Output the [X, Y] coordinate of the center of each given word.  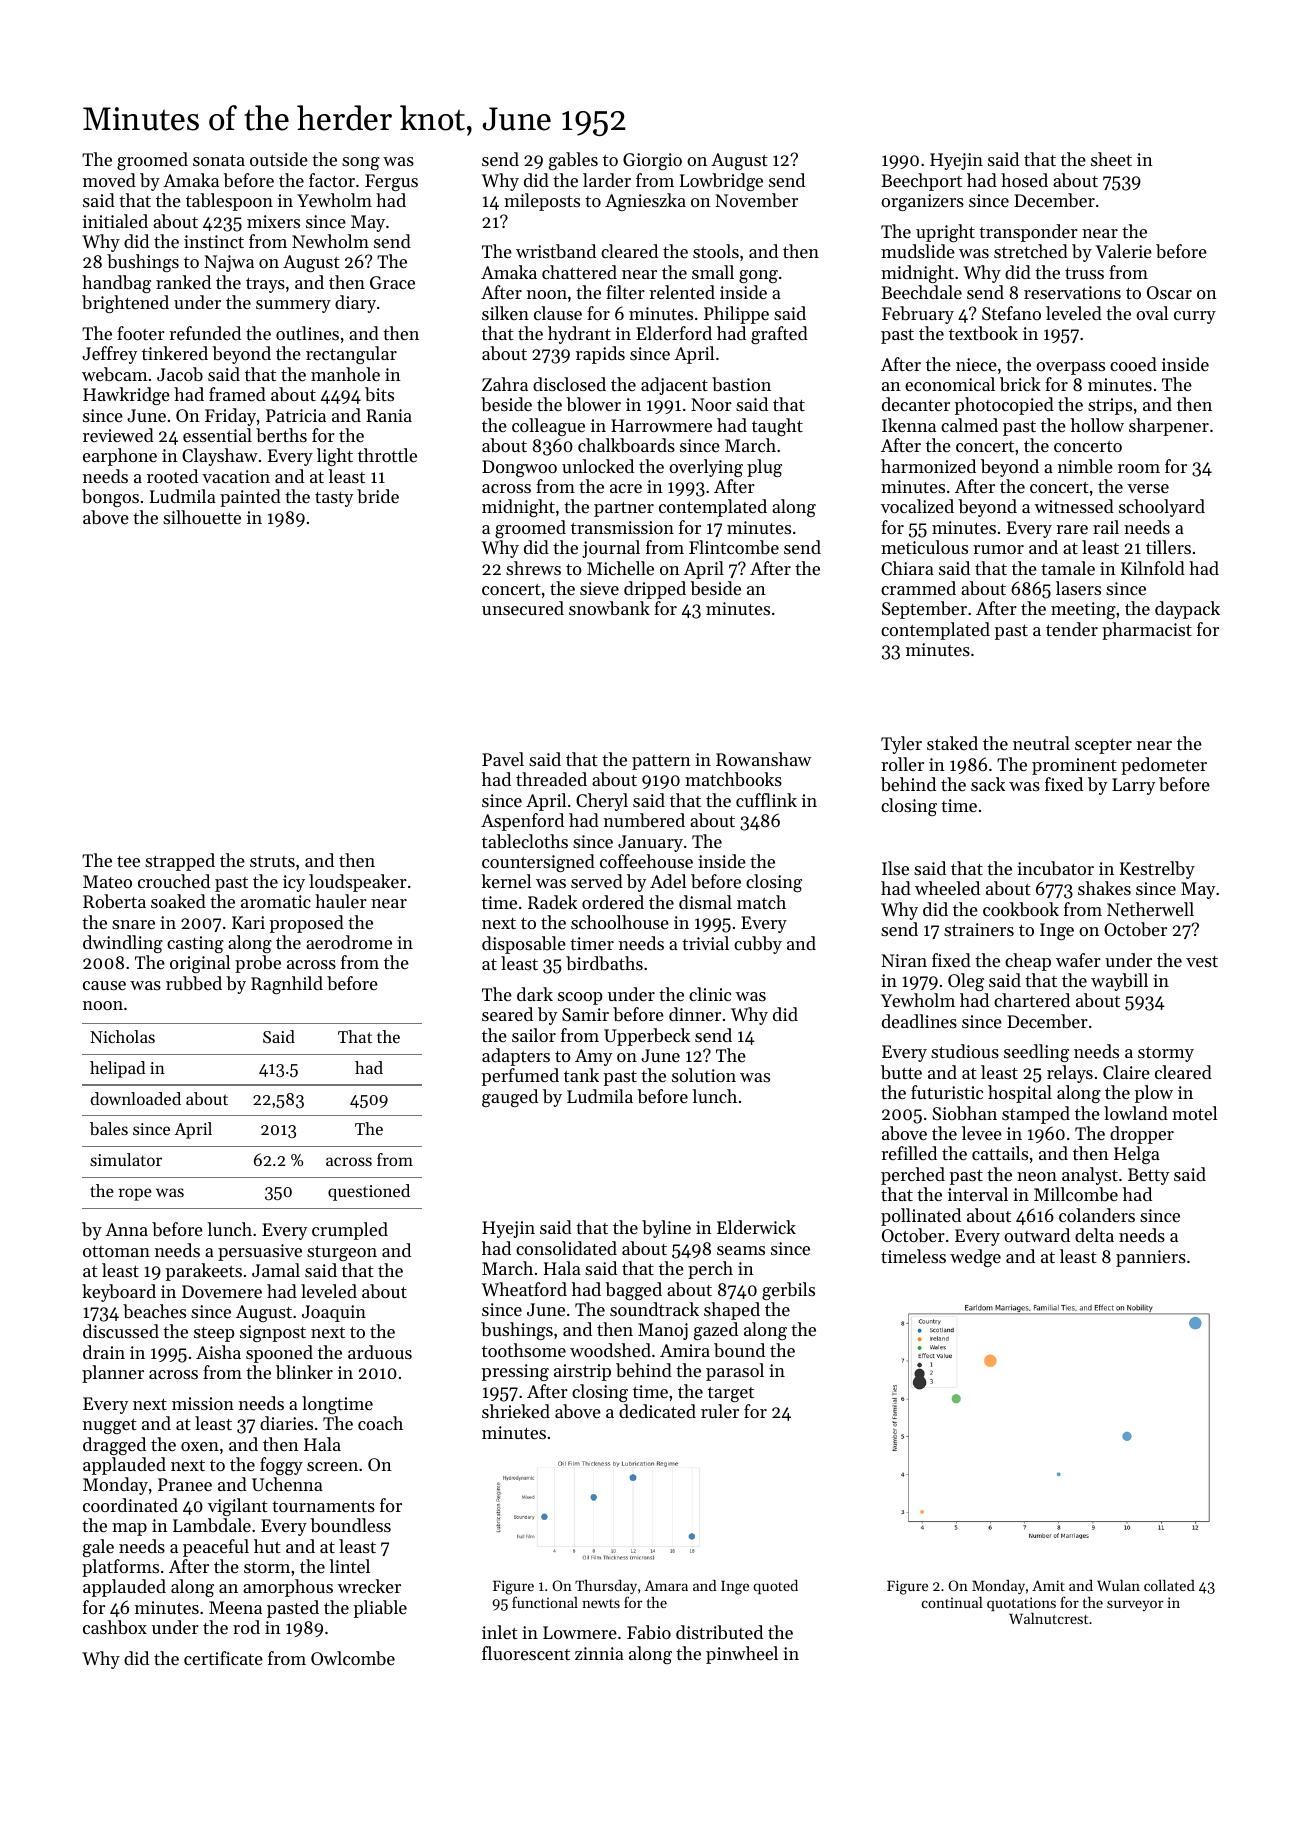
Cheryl [602, 802]
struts [272, 861]
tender [1072, 629]
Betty [1148, 1176]
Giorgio [652, 161]
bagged [633, 1291]
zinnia [599, 1653]
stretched [1031, 251]
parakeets [204, 1272]
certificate [223, 1658]
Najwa [229, 263]
